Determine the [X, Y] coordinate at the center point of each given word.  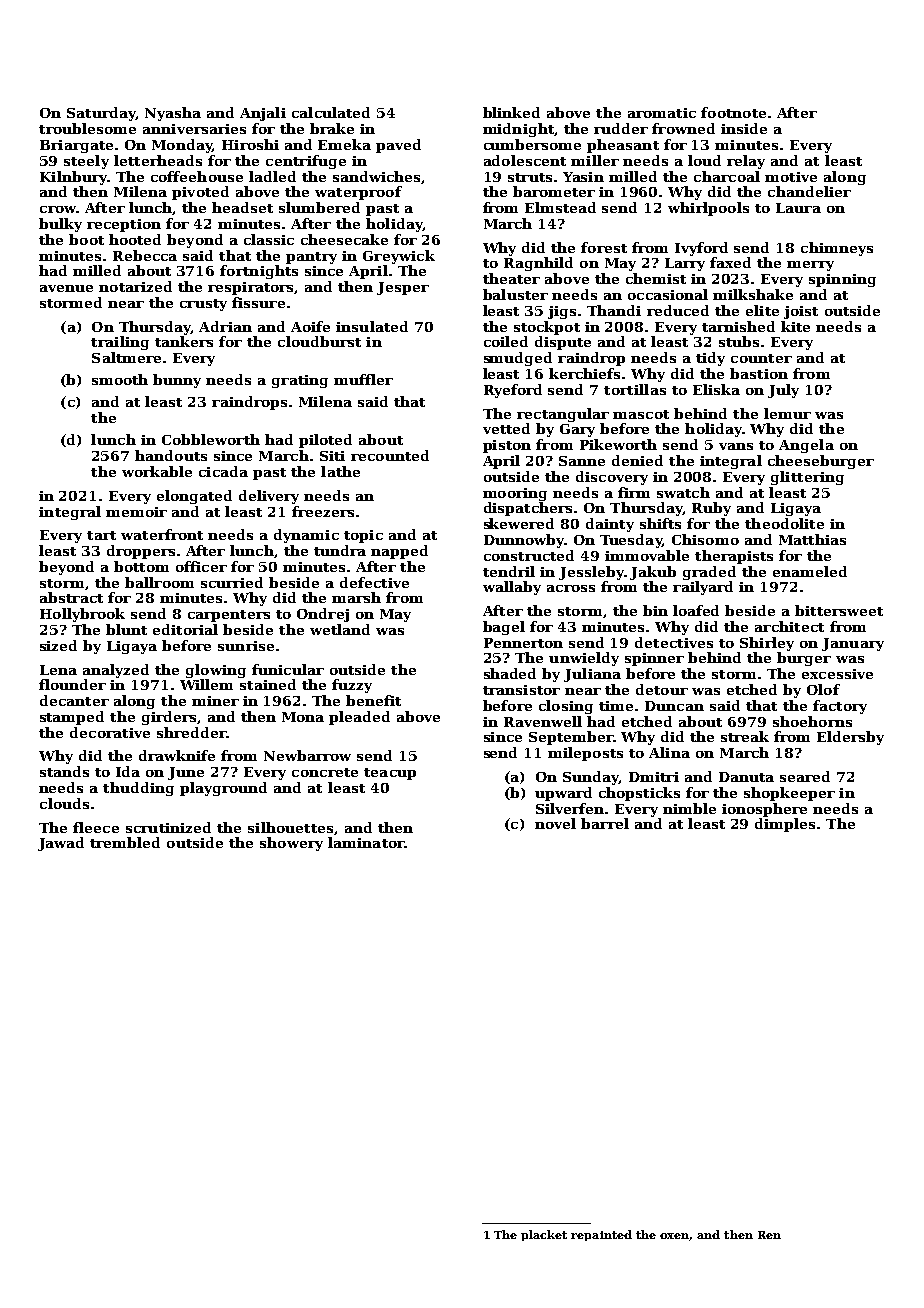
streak [745, 736]
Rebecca [145, 255]
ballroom [159, 582]
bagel [504, 628]
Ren [769, 1235]
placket [544, 1235]
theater [511, 278]
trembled [125, 842]
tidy [710, 359]
